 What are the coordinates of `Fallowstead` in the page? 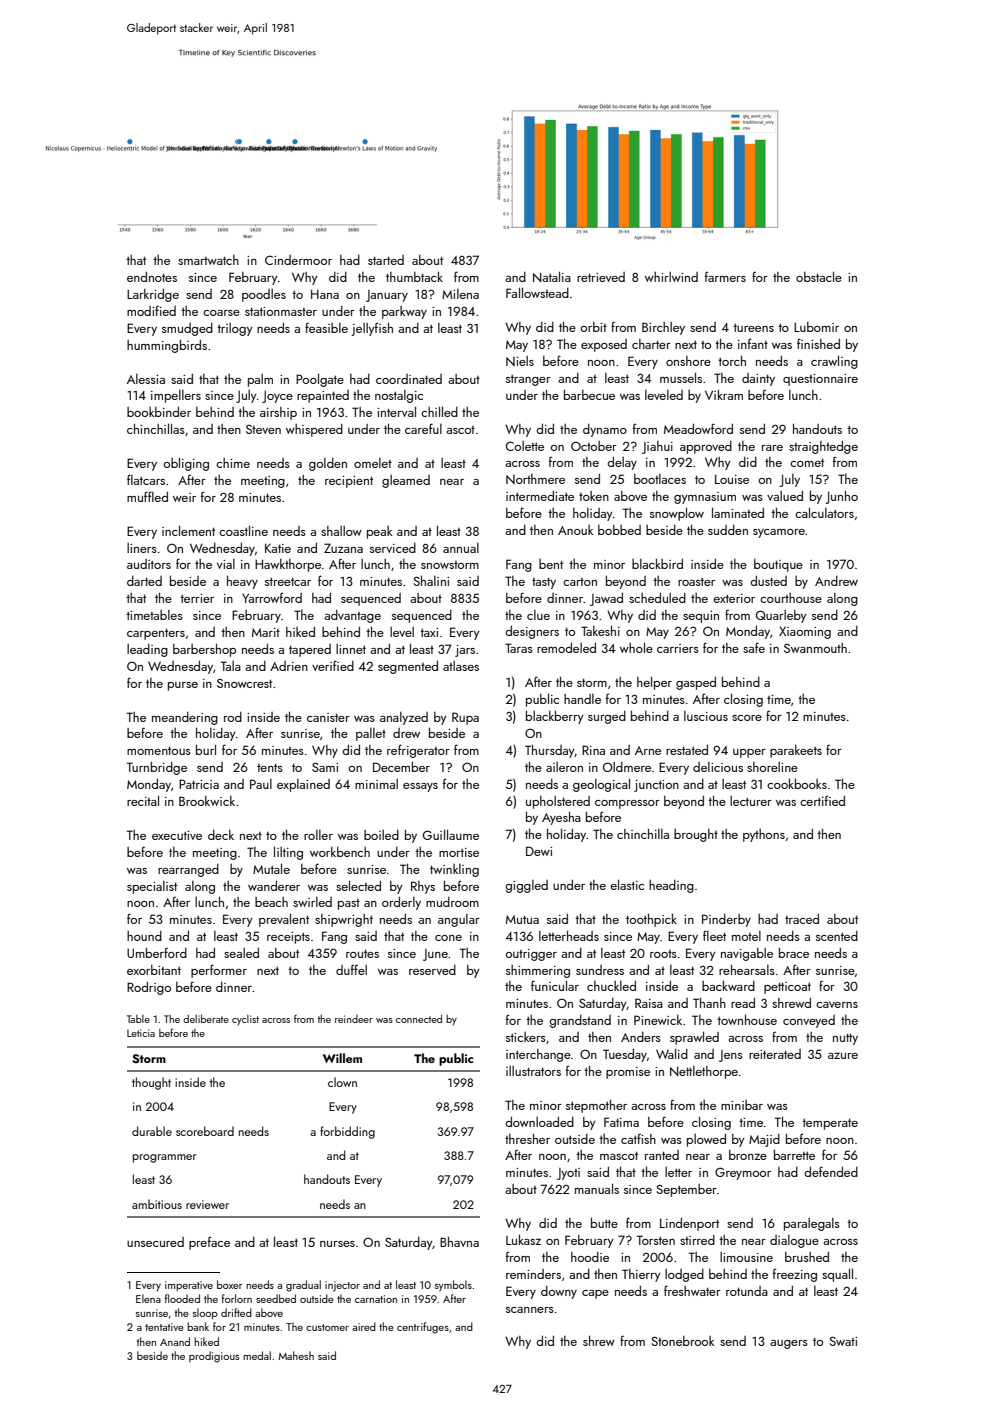 It's located at (537, 292).
